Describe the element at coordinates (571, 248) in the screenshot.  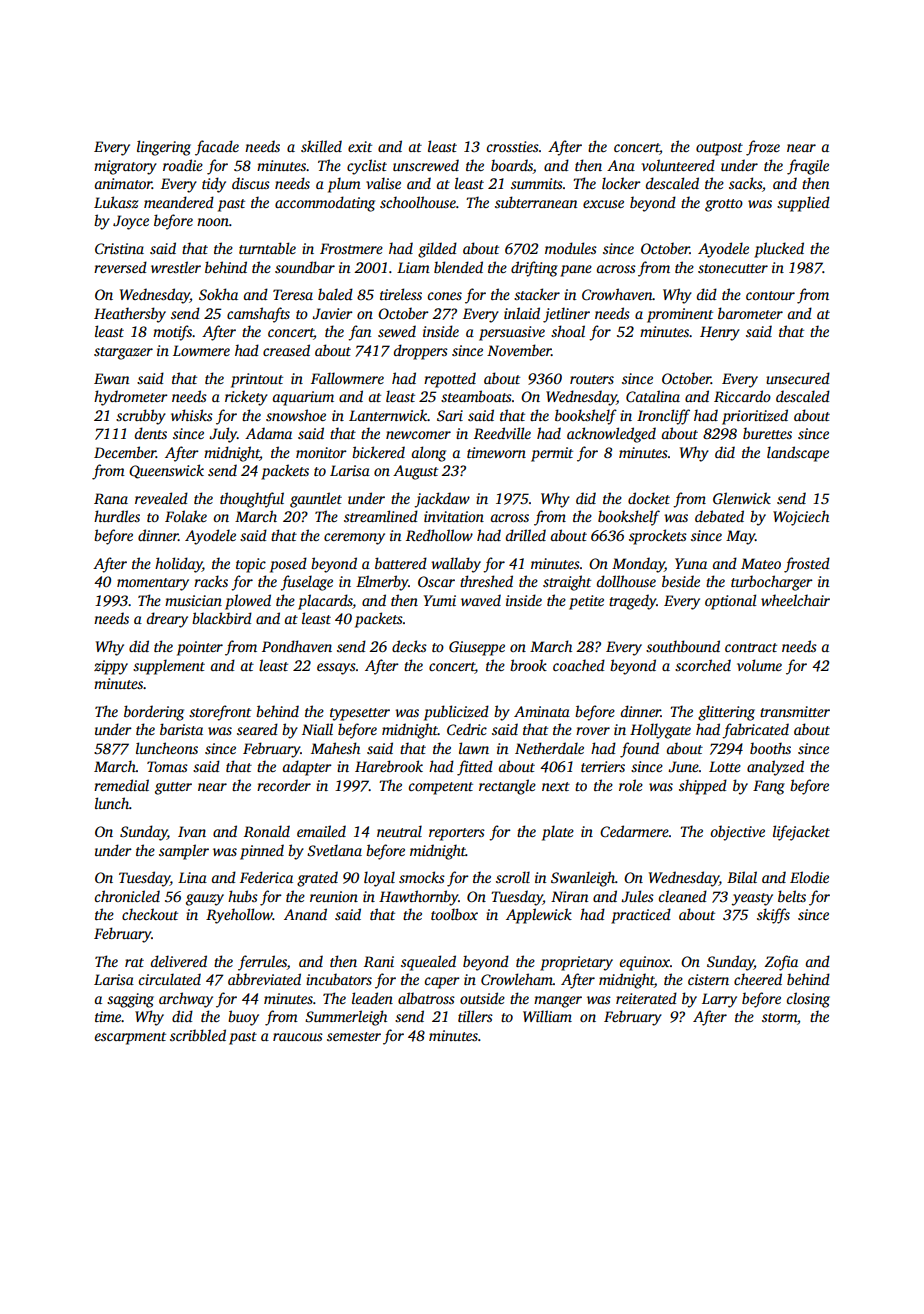
I see `modules` at that location.
